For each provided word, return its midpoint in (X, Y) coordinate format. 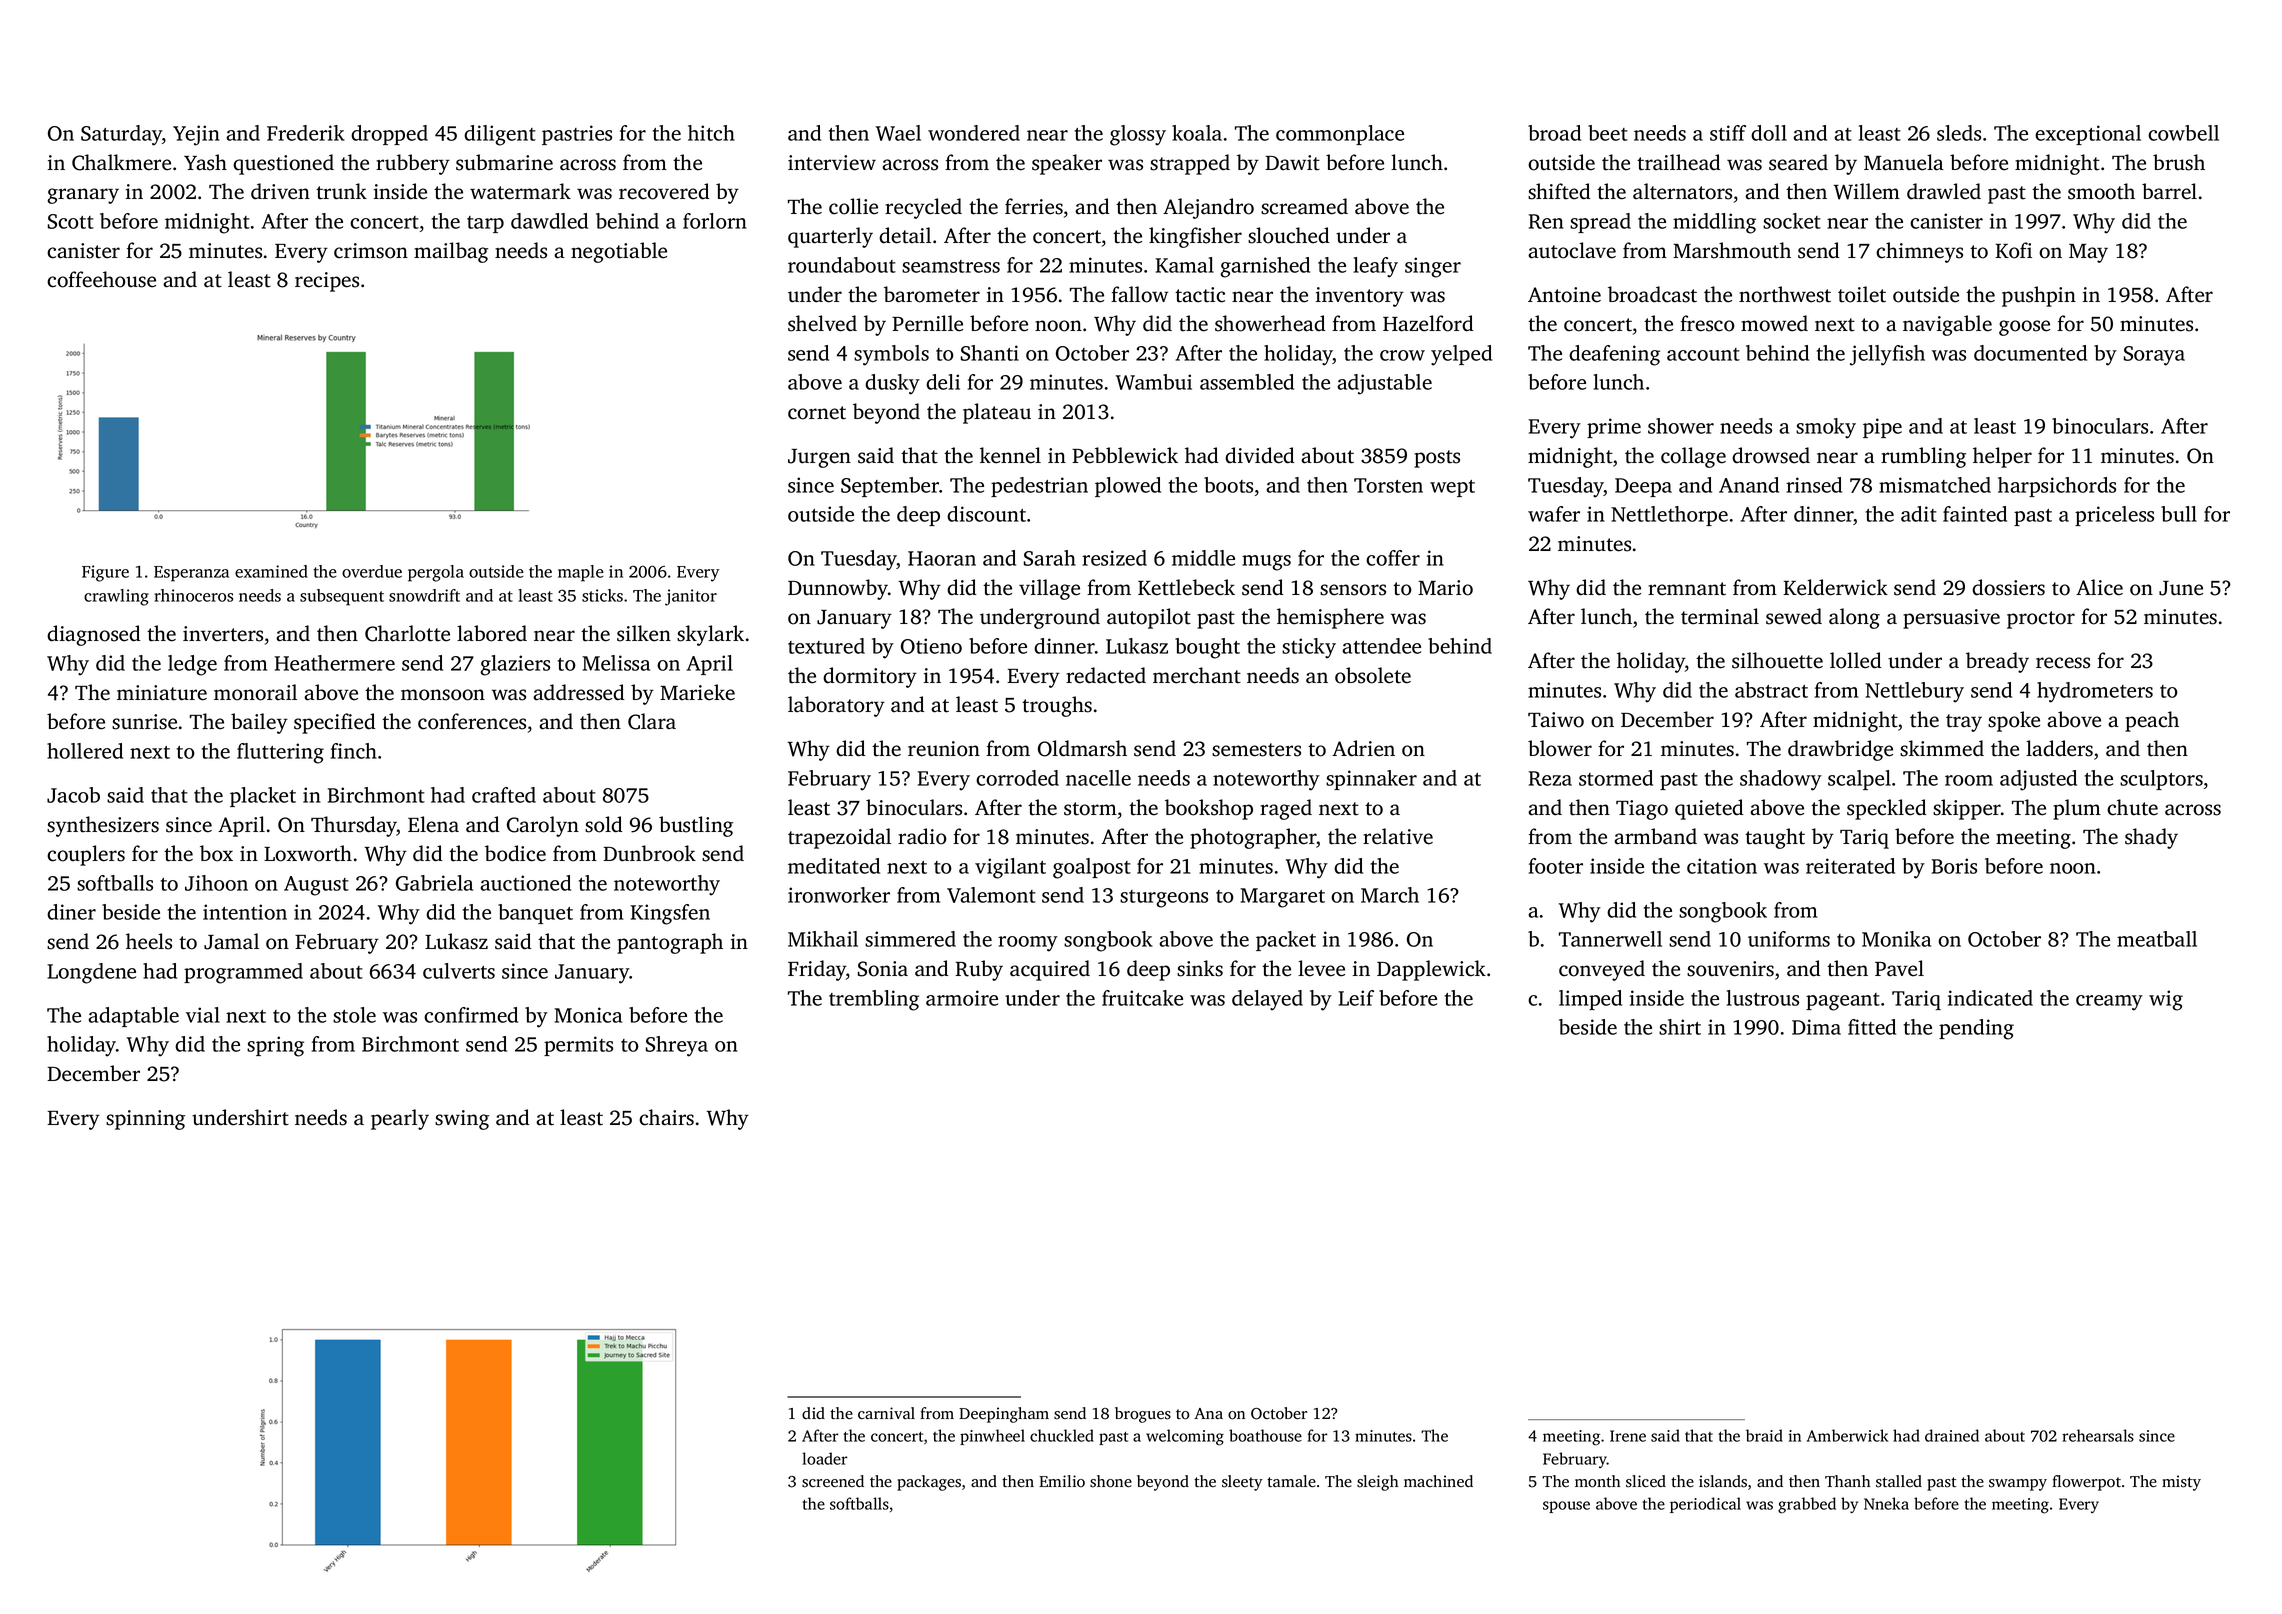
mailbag (451, 252)
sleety (1242, 1483)
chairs (666, 1117)
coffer (1393, 558)
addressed (579, 692)
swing (462, 1120)
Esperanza (191, 574)
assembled (1247, 382)
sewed (1794, 616)
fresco (1707, 323)
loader (824, 1458)
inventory (1360, 297)
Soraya (2154, 356)
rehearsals (2098, 1435)
